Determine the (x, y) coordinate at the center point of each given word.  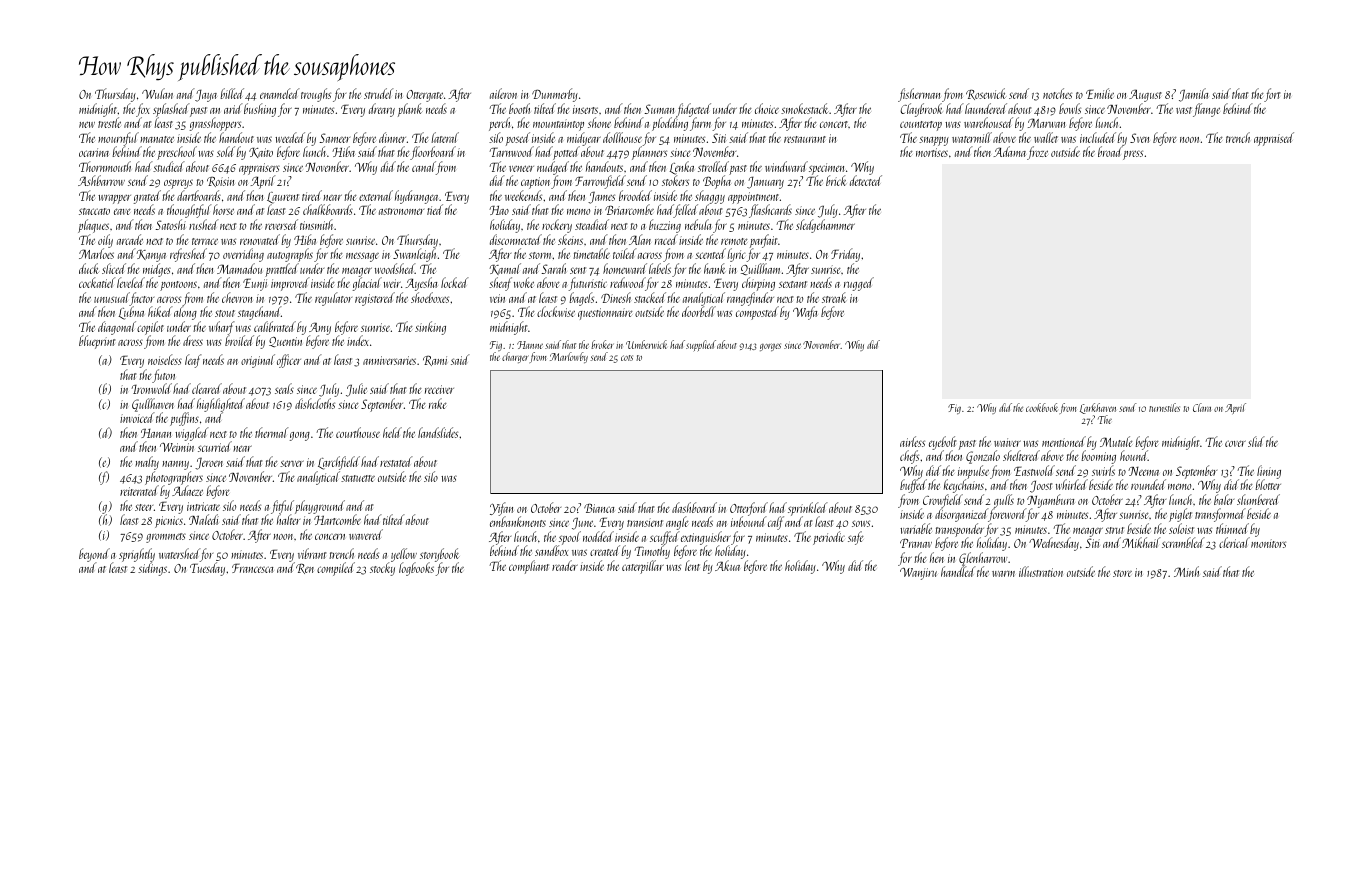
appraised (1274, 139)
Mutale (1116, 441)
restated (396, 461)
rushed (204, 224)
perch (499, 124)
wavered (366, 534)
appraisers (259, 169)
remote (734, 241)
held (392, 432)
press (1133, 155)
